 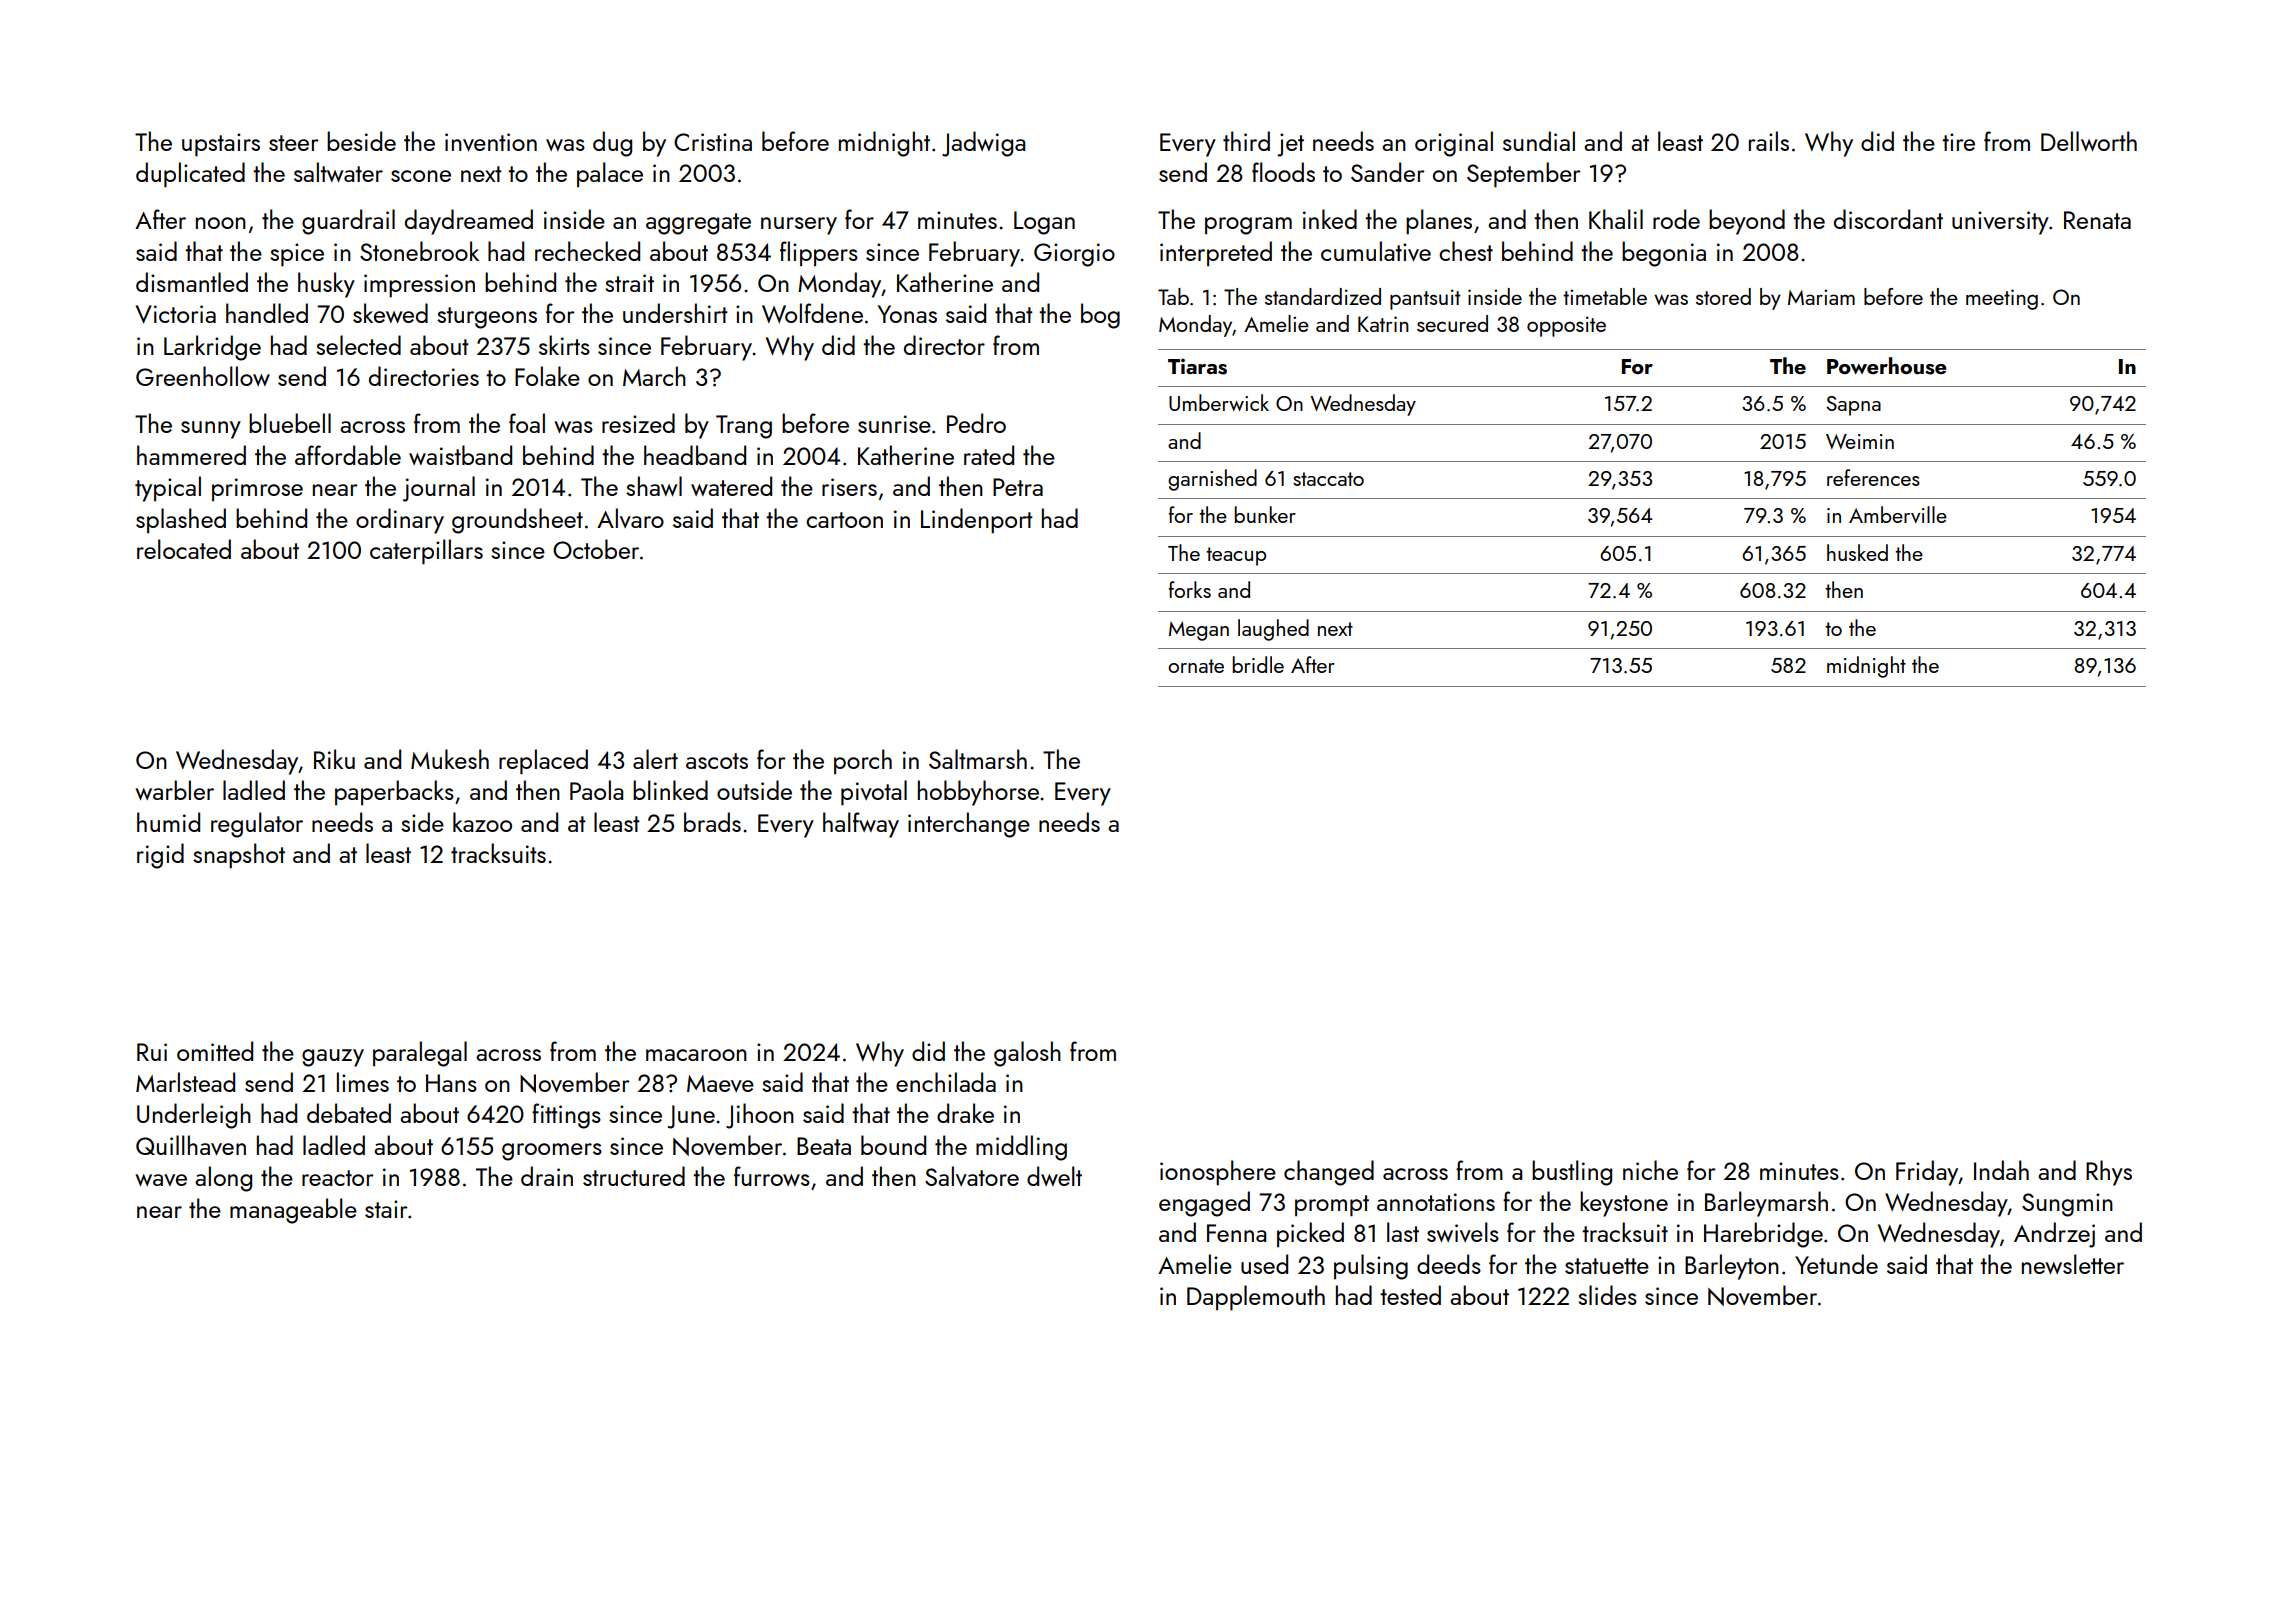 I want to click on saltwater, so click(x=338, y=172).
